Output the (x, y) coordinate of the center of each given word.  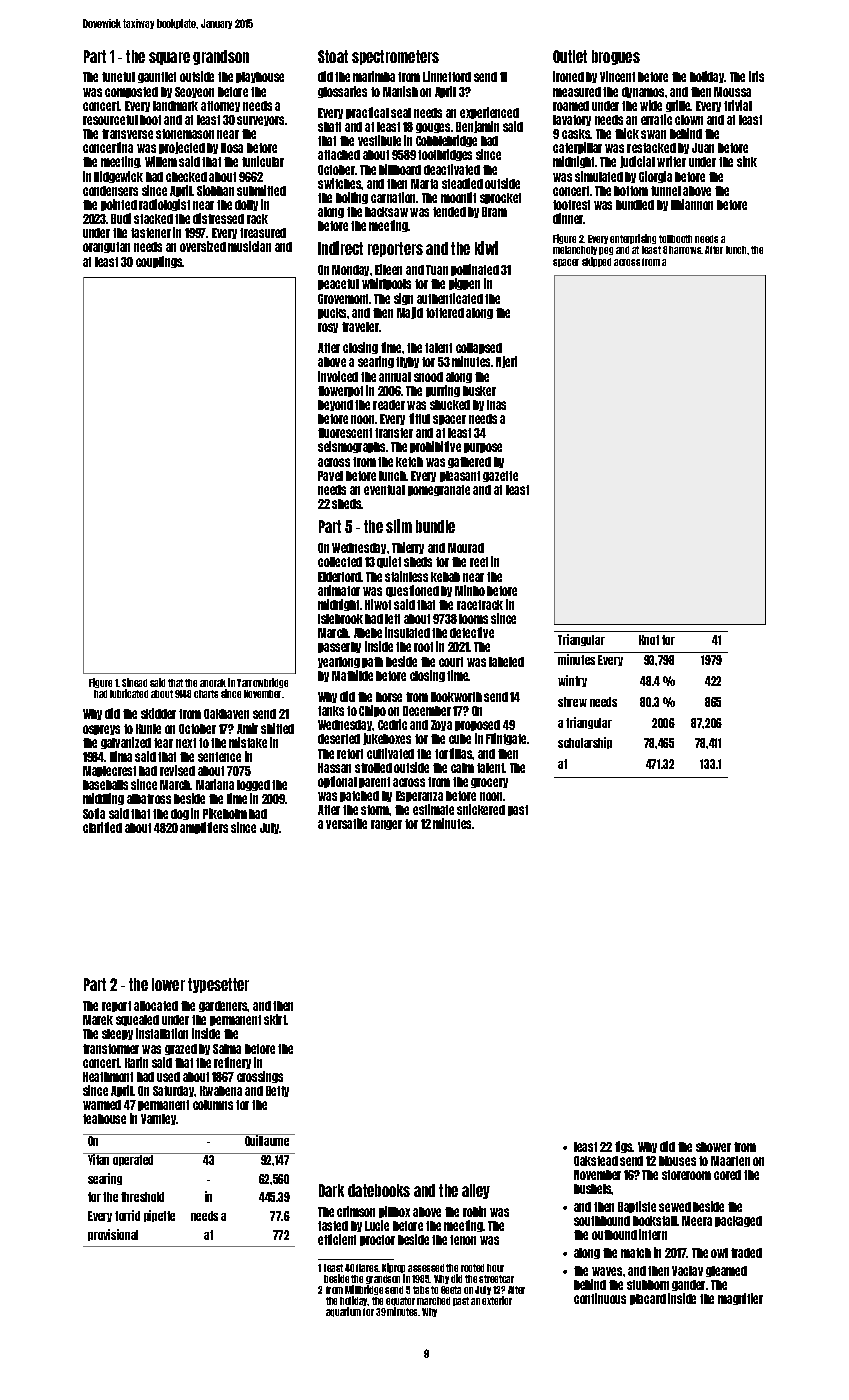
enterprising (633, 239)
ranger (386, 825)
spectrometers (395, 57)
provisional (113, 1235)
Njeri (506, 362)
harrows (685, 250)
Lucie (377, 1225)
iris (756, 76)
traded (746, 1253)
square (169, 58)
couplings (159, 262)
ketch (409, 462)
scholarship (585, 743)
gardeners (223, 1006)
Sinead (134, 682)
